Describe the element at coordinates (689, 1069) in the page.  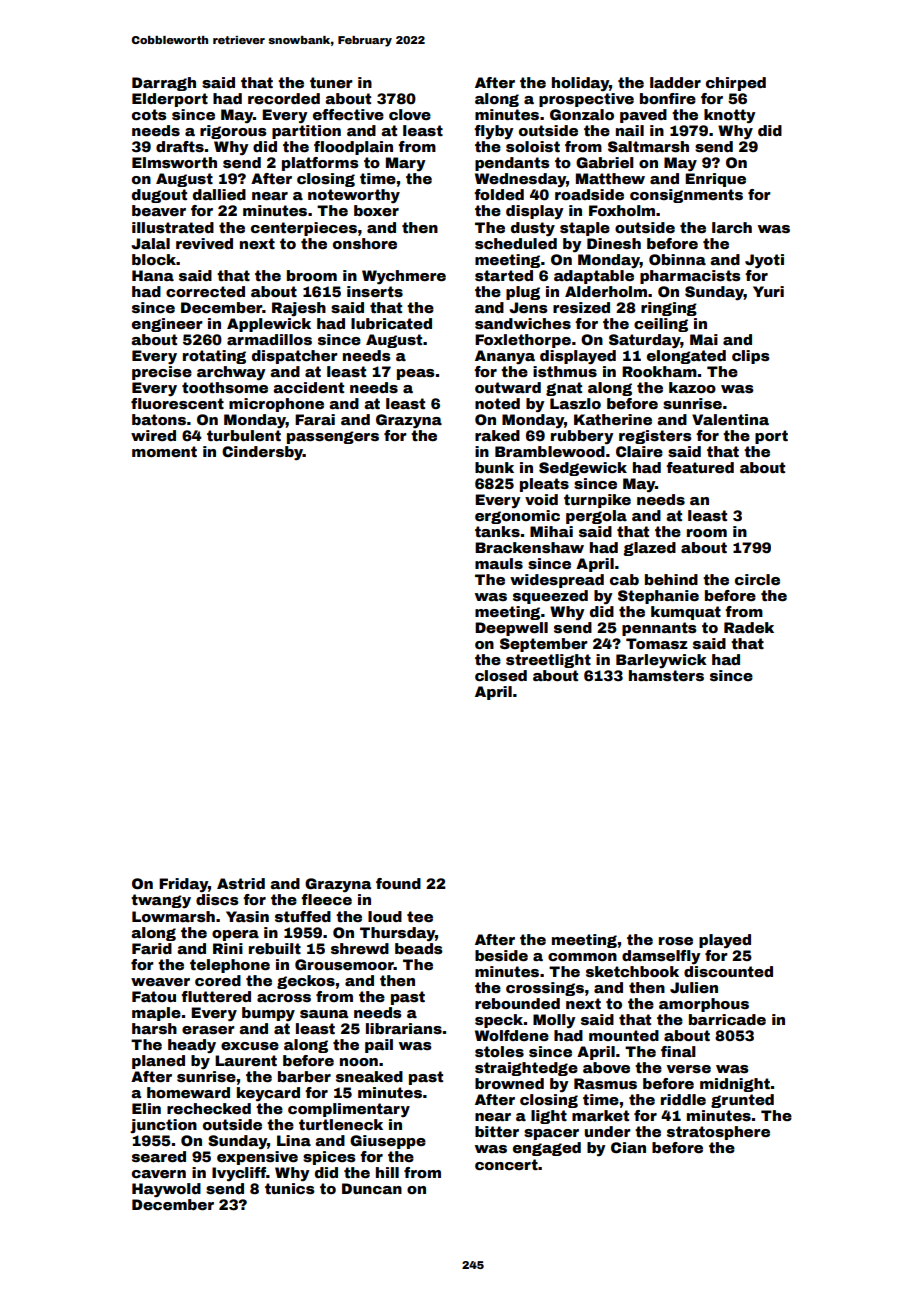
I see `verse` at that location.
